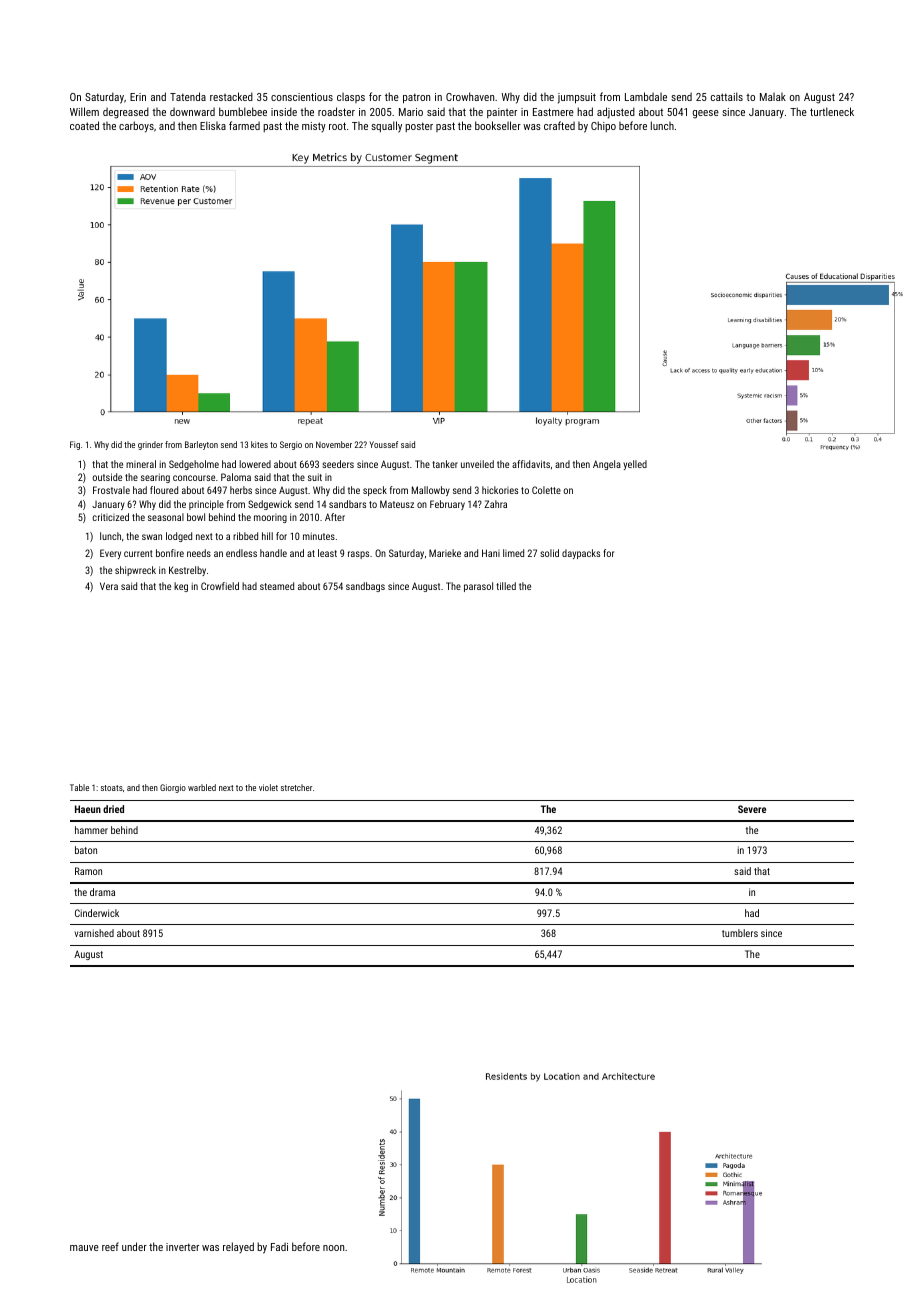  What do you see at coordinates (603, 126) in the screenshot?
I see `Chipo` at bounding box center [603, 126].
